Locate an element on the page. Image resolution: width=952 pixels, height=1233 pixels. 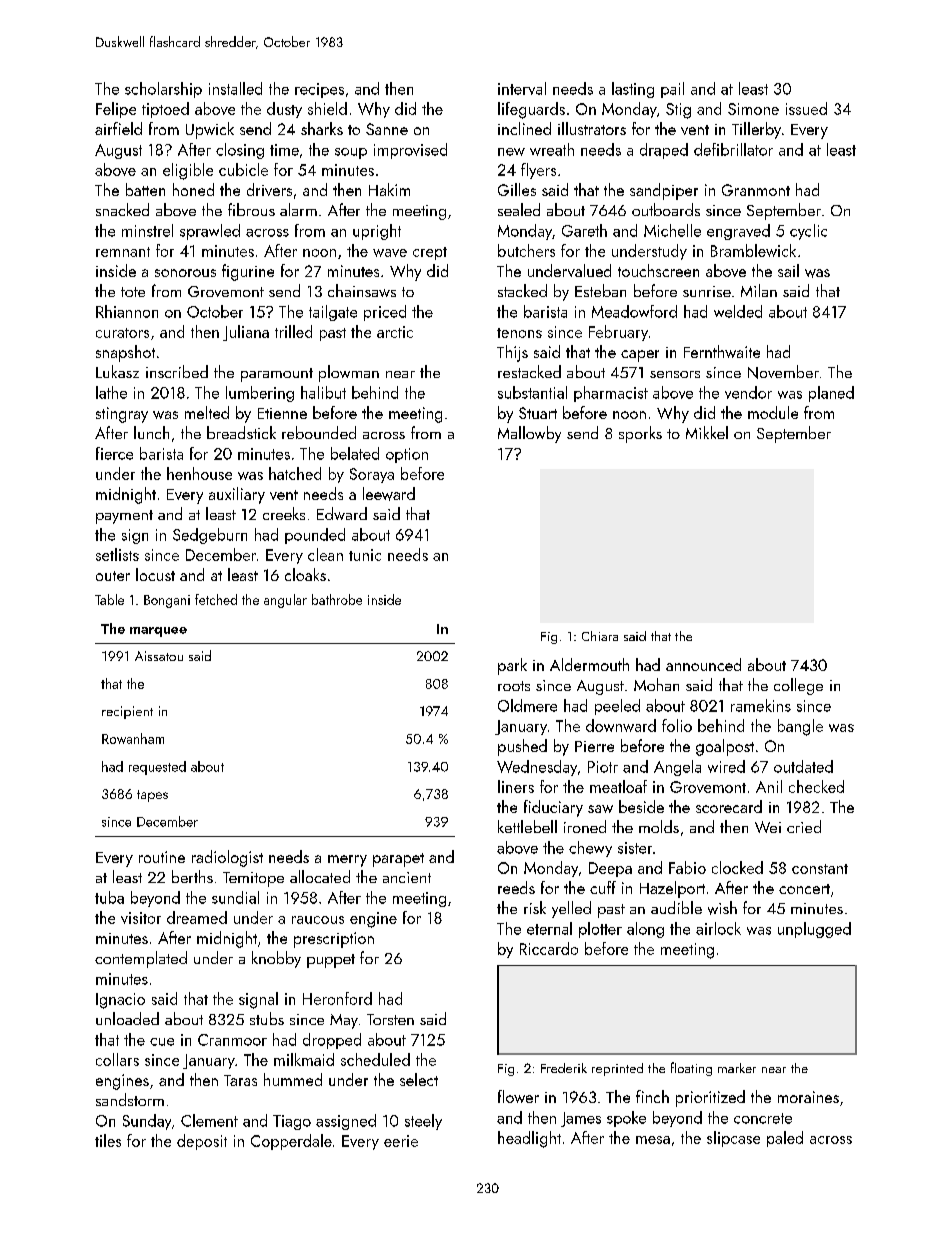
butchers is located at coordinates (526, 250).
